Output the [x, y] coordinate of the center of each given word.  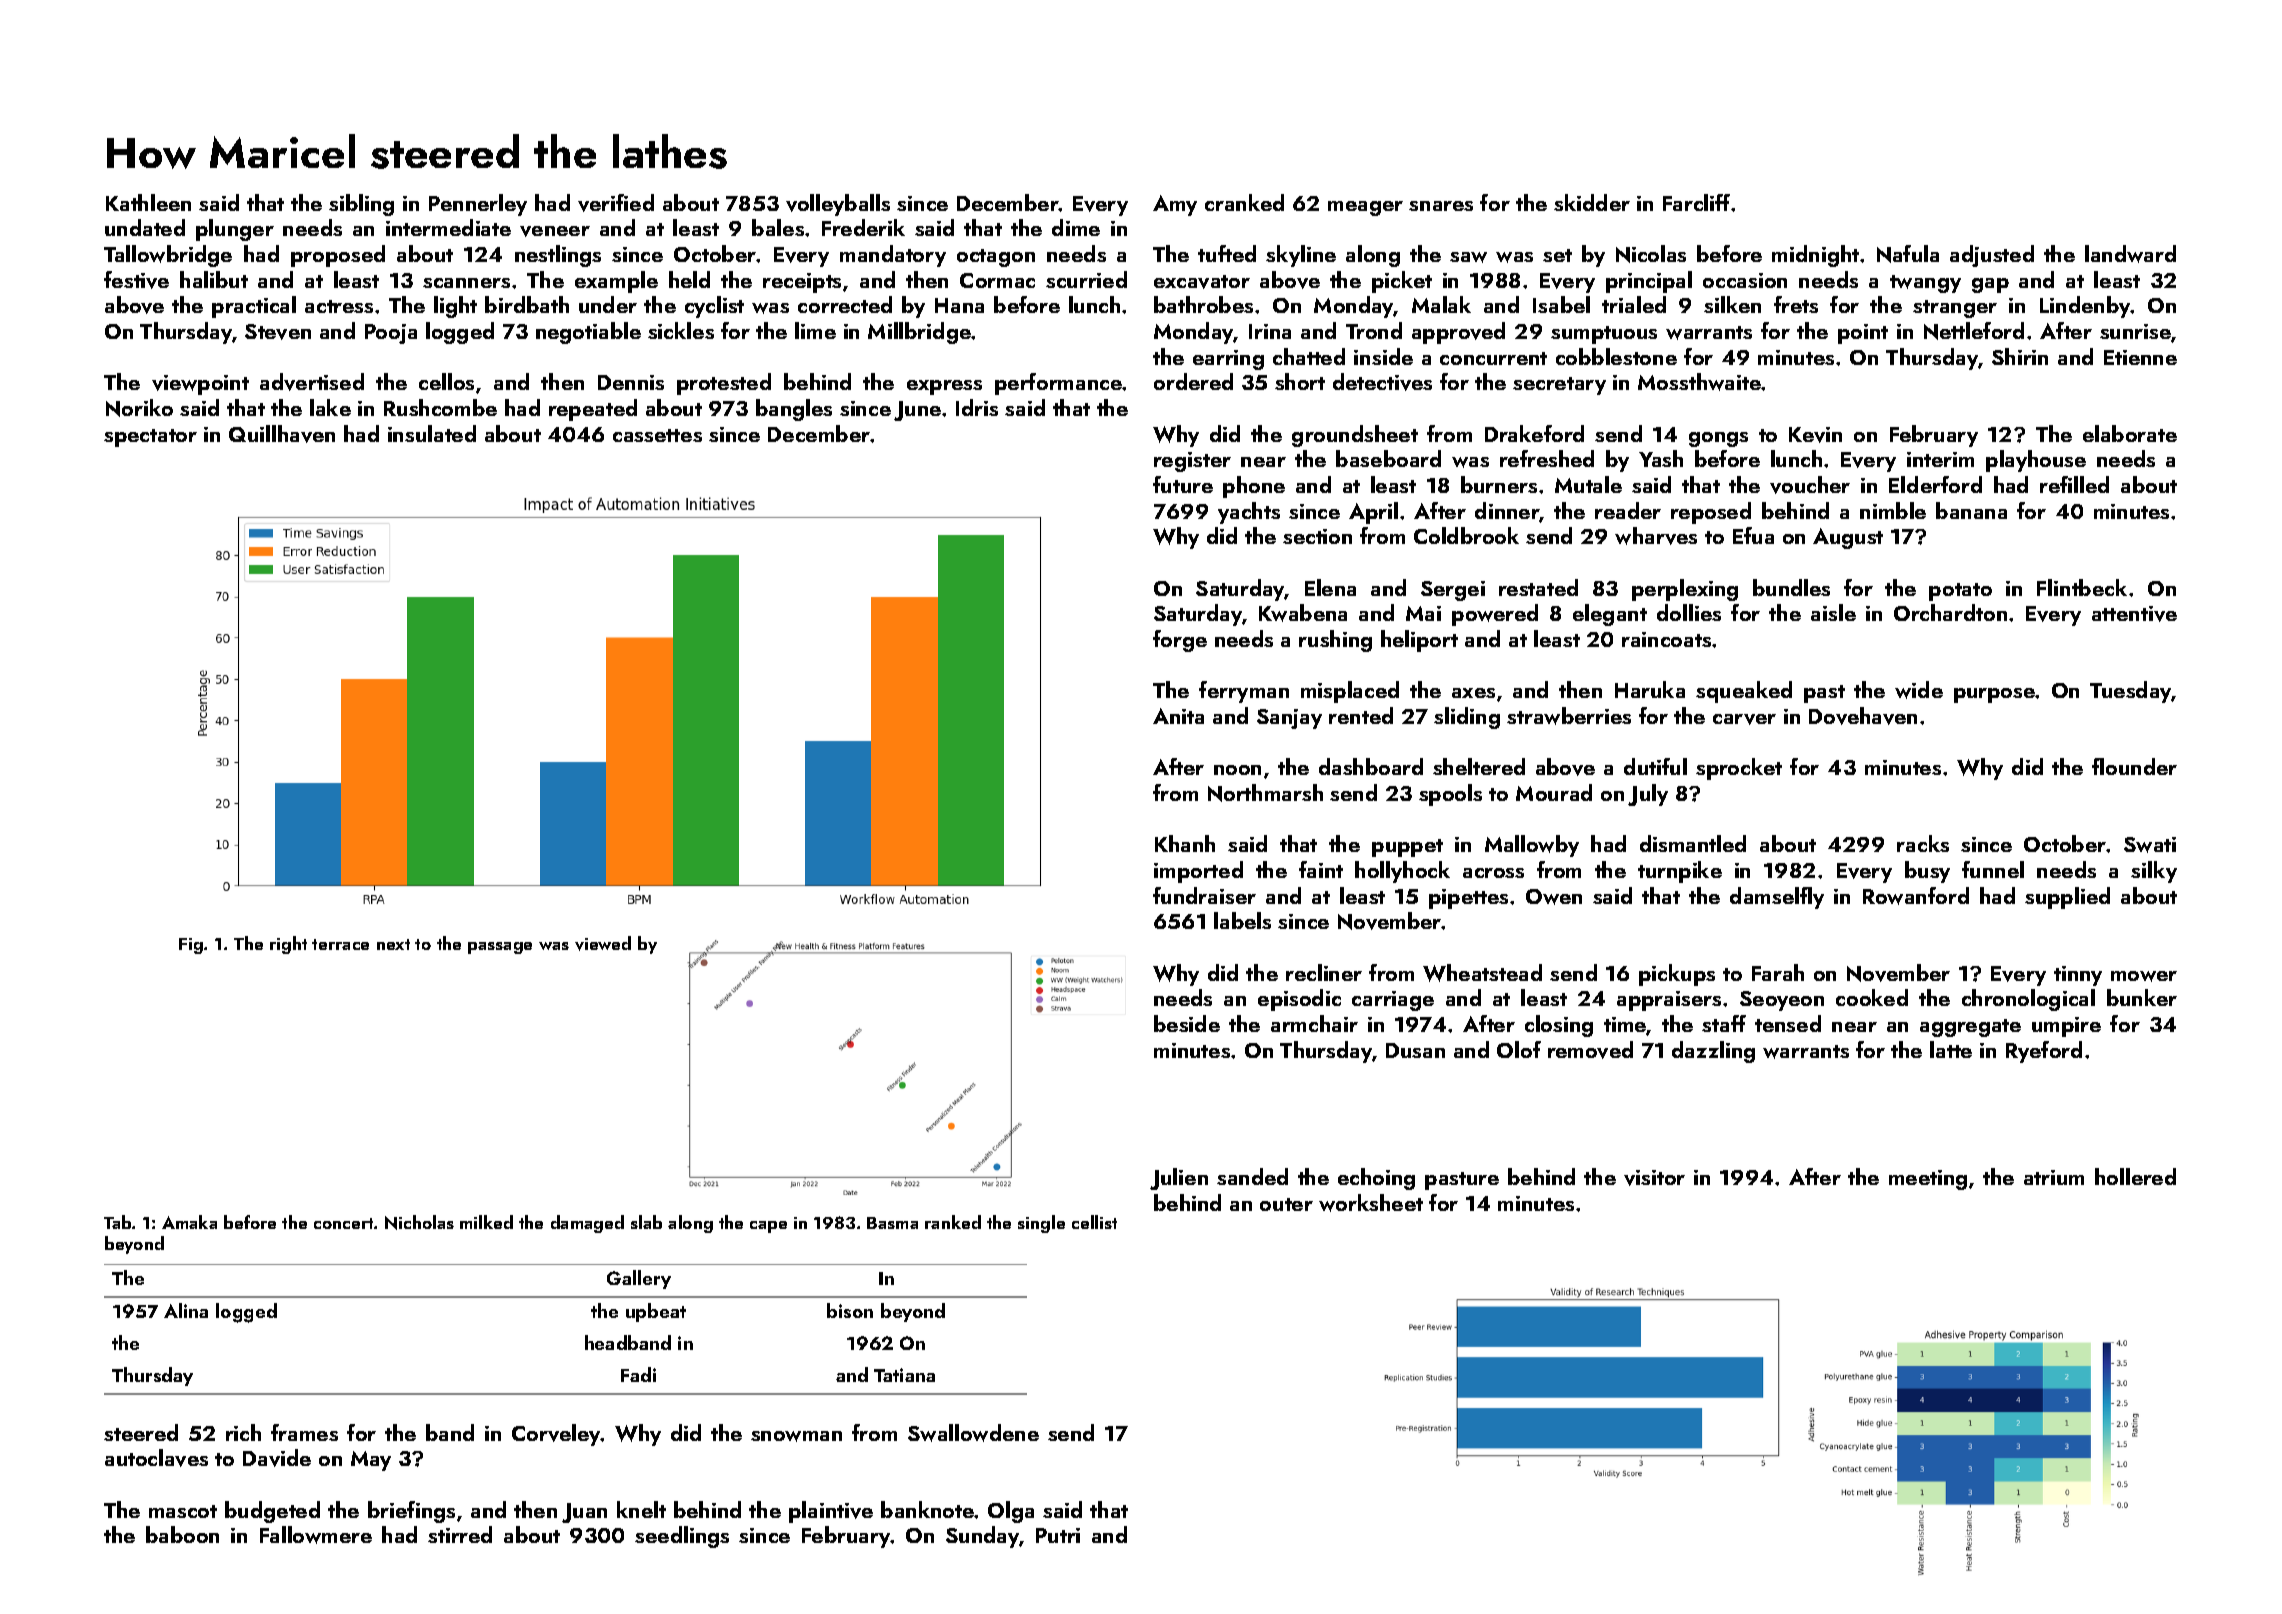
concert [343, 1223]
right [288, 945]
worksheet [1371, 1203]
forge [1180, 641]
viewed [603, 943]
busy [1927, 872]
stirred [460, 1534]
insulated [432, 433]
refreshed [1547, 458]
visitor [1654, 1178]
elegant [1610, 615]
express [944, 387]
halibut [214, 279]
